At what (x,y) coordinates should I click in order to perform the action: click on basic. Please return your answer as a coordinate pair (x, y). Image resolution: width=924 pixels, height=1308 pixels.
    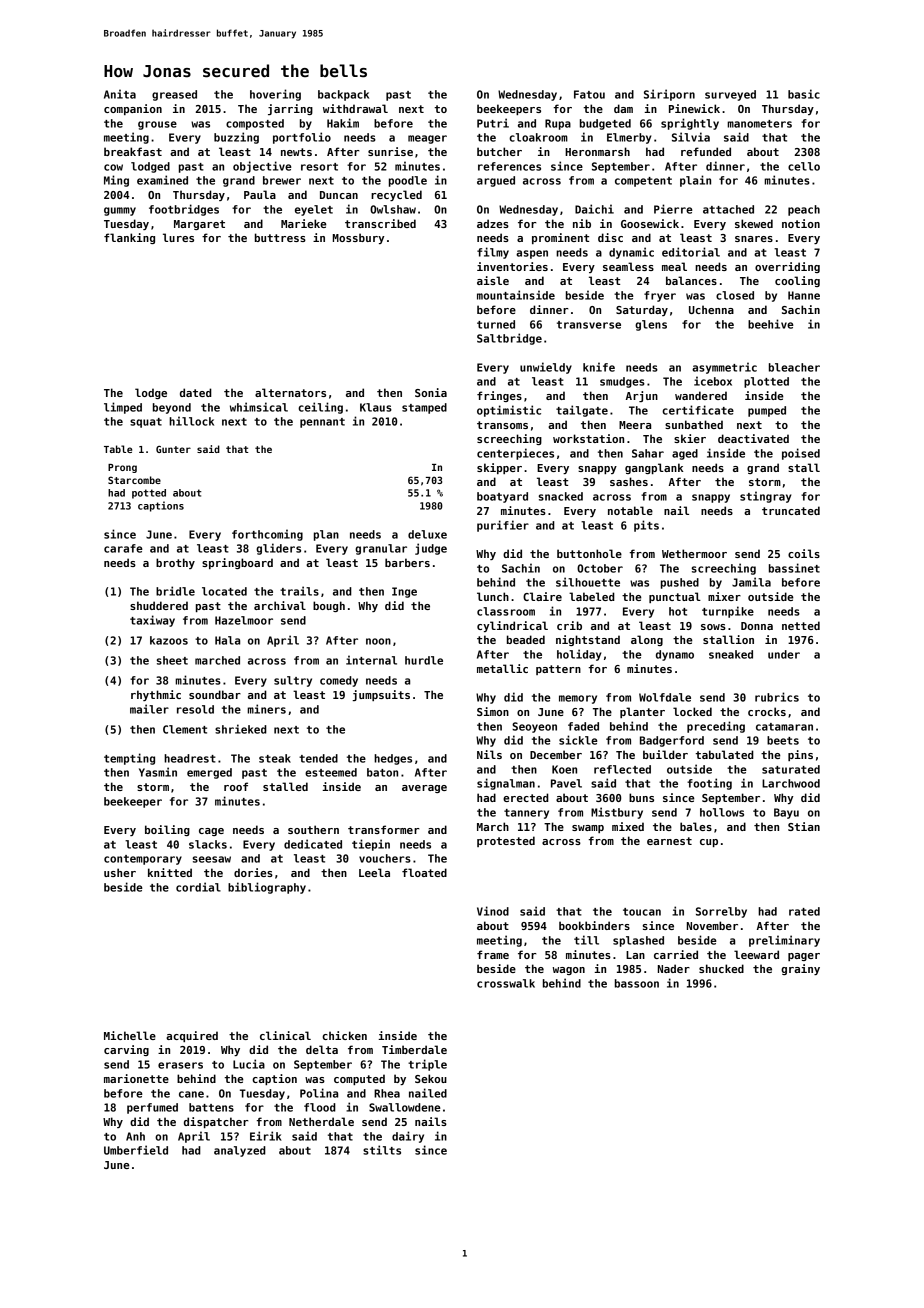
    Looking at the image, I should click on (804, 94).
